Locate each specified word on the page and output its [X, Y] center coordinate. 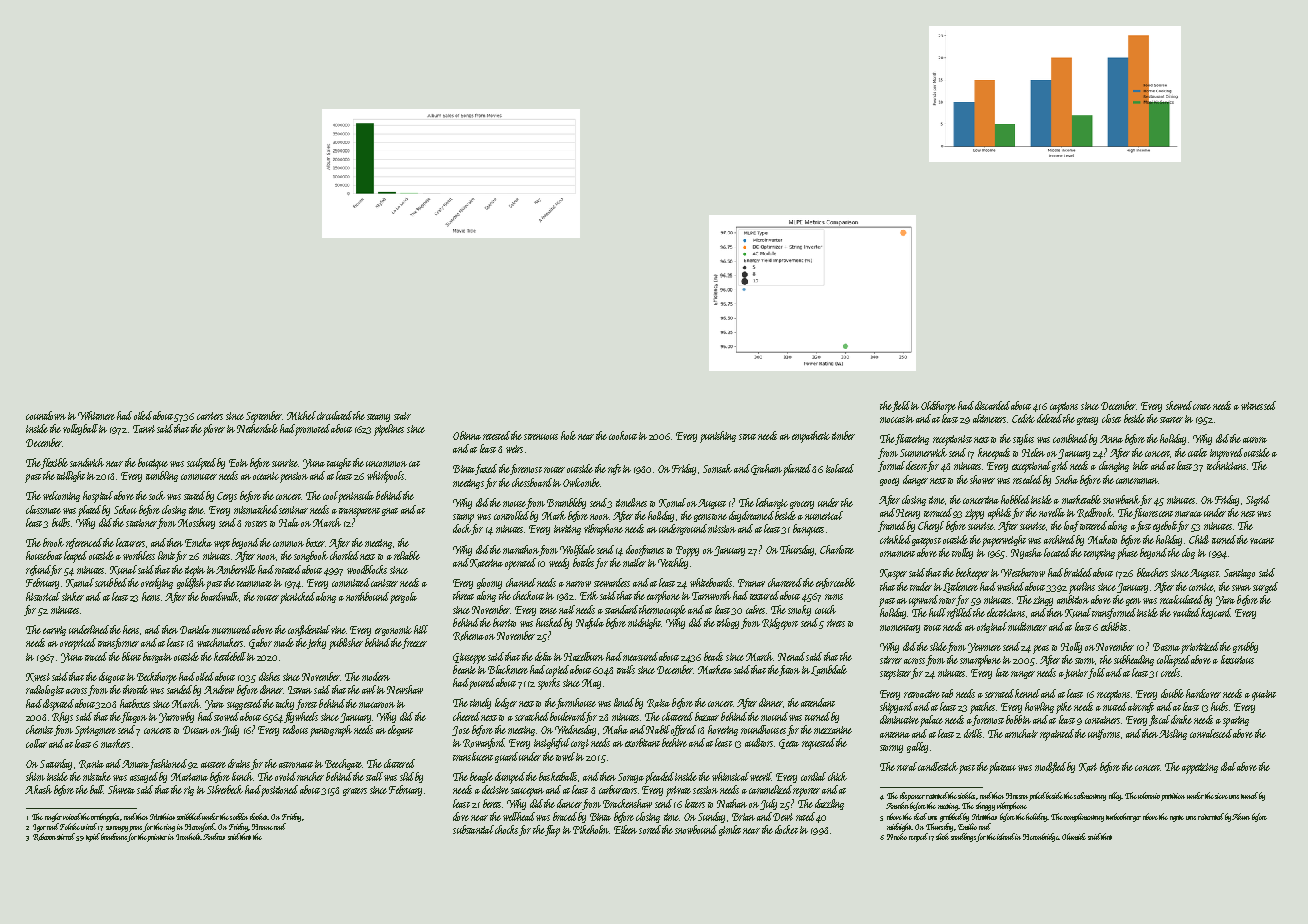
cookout [623, 435]
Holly [1071, 647]
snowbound [696, 829]
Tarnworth [711, 595]
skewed [1179, 405]
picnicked [297, 598]
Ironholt [188, 836]
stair [402, 416]
